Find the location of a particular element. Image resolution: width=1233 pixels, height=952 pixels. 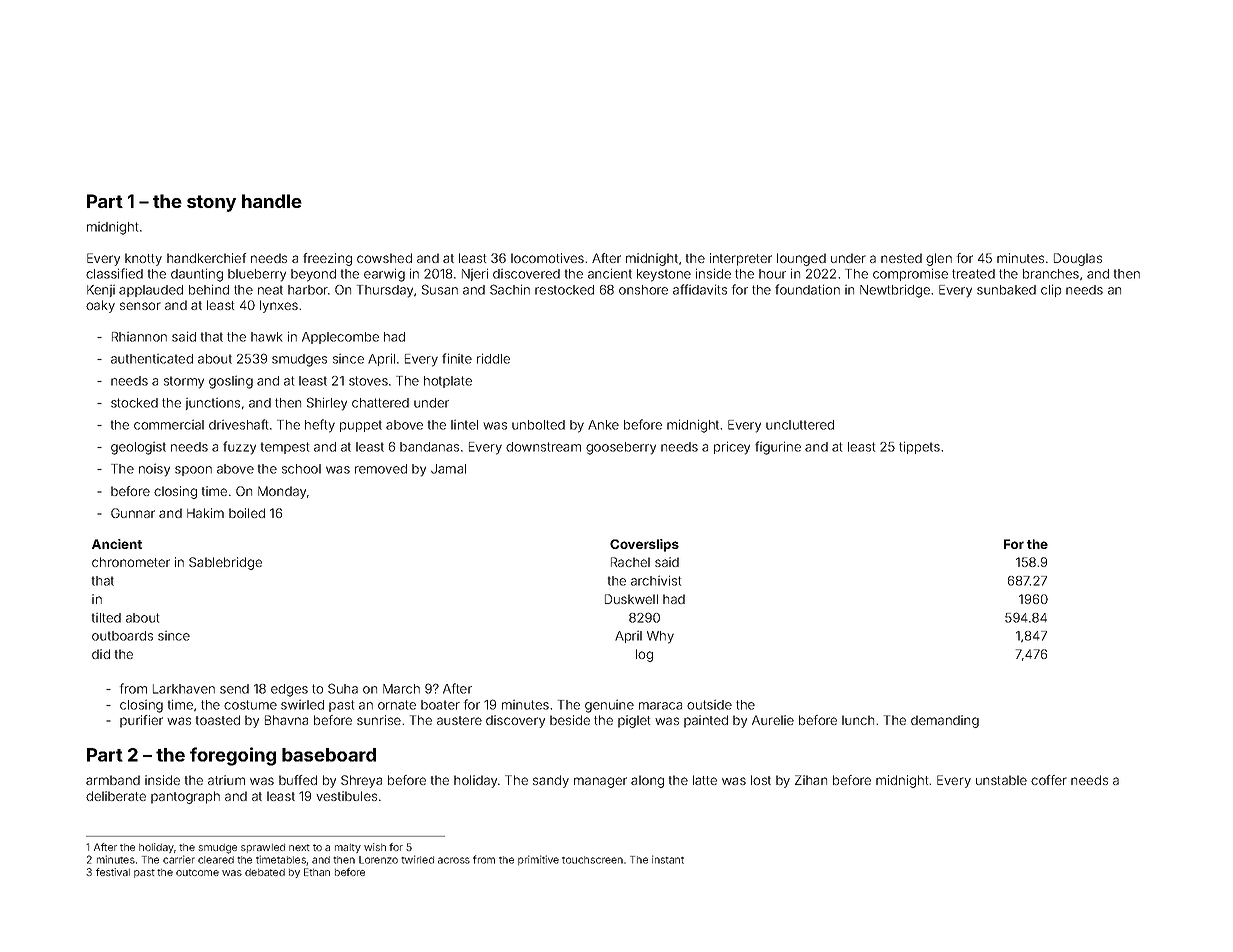

tilted is located at coordinates (106, 618).
